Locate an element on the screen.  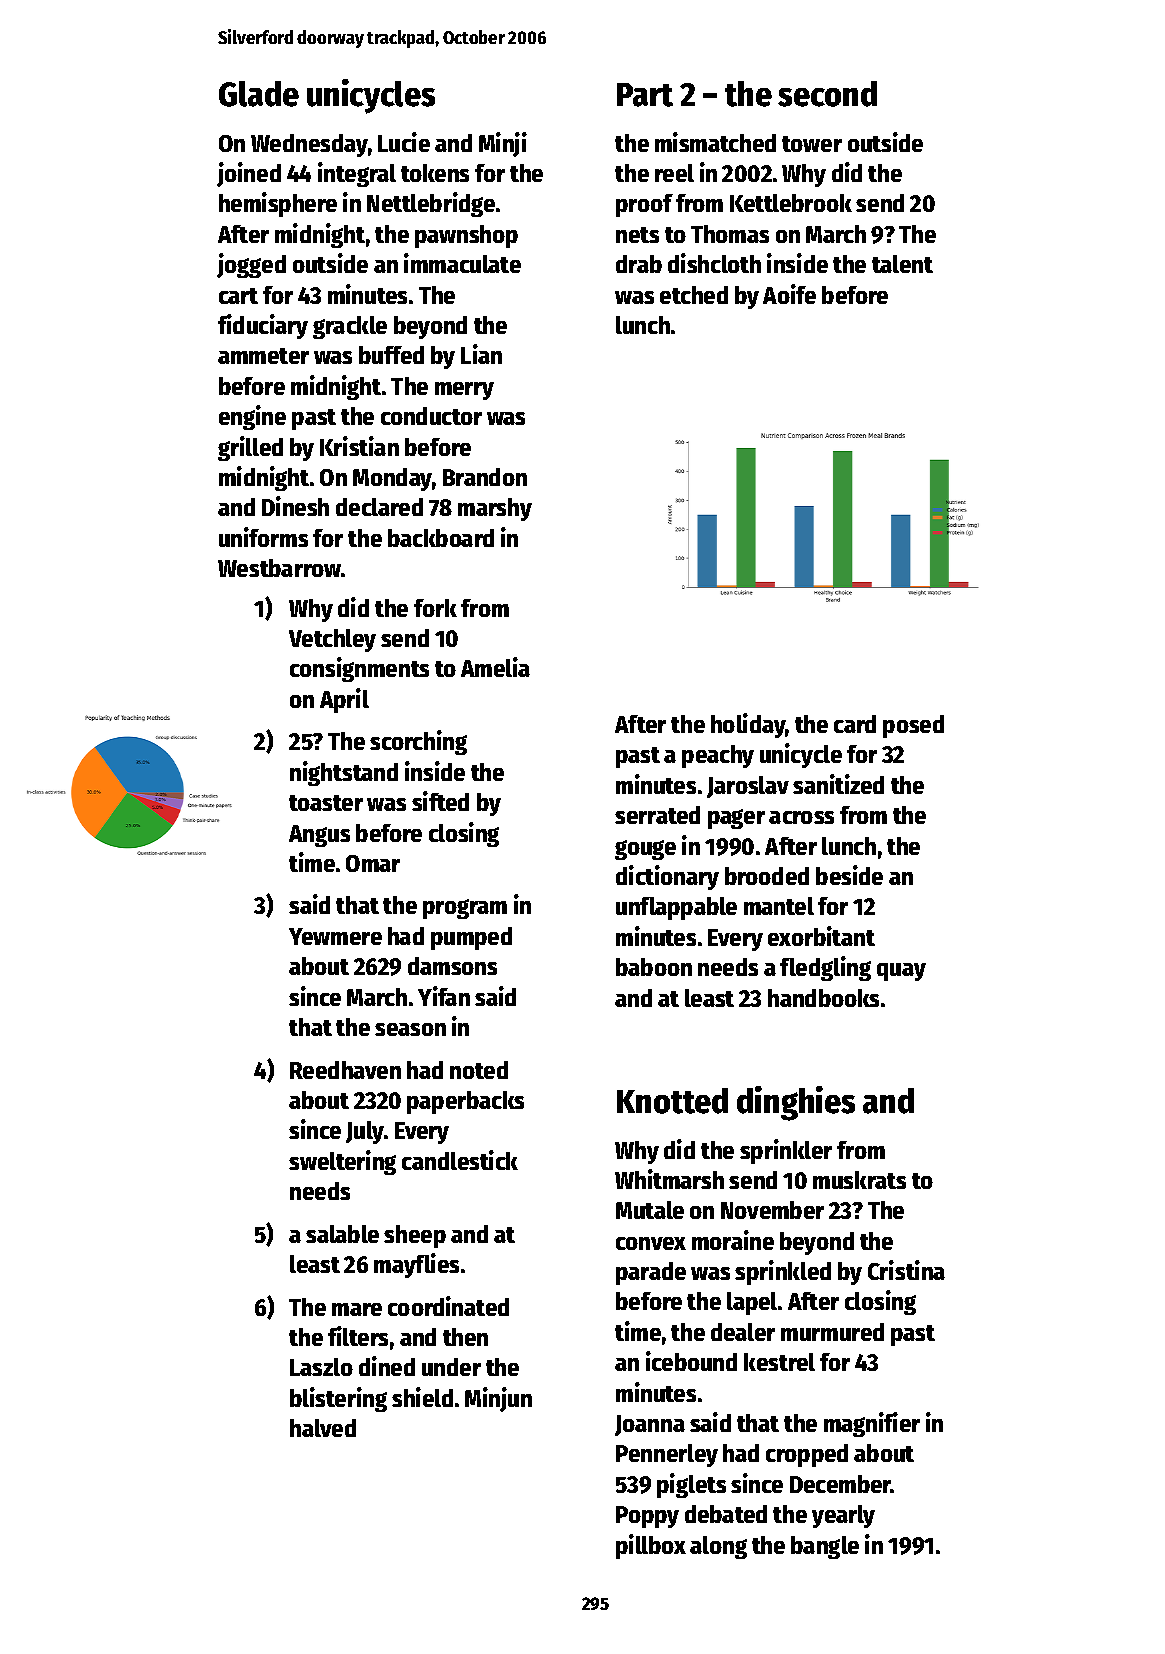
magnifier is located at coordinates (872, 1424).
